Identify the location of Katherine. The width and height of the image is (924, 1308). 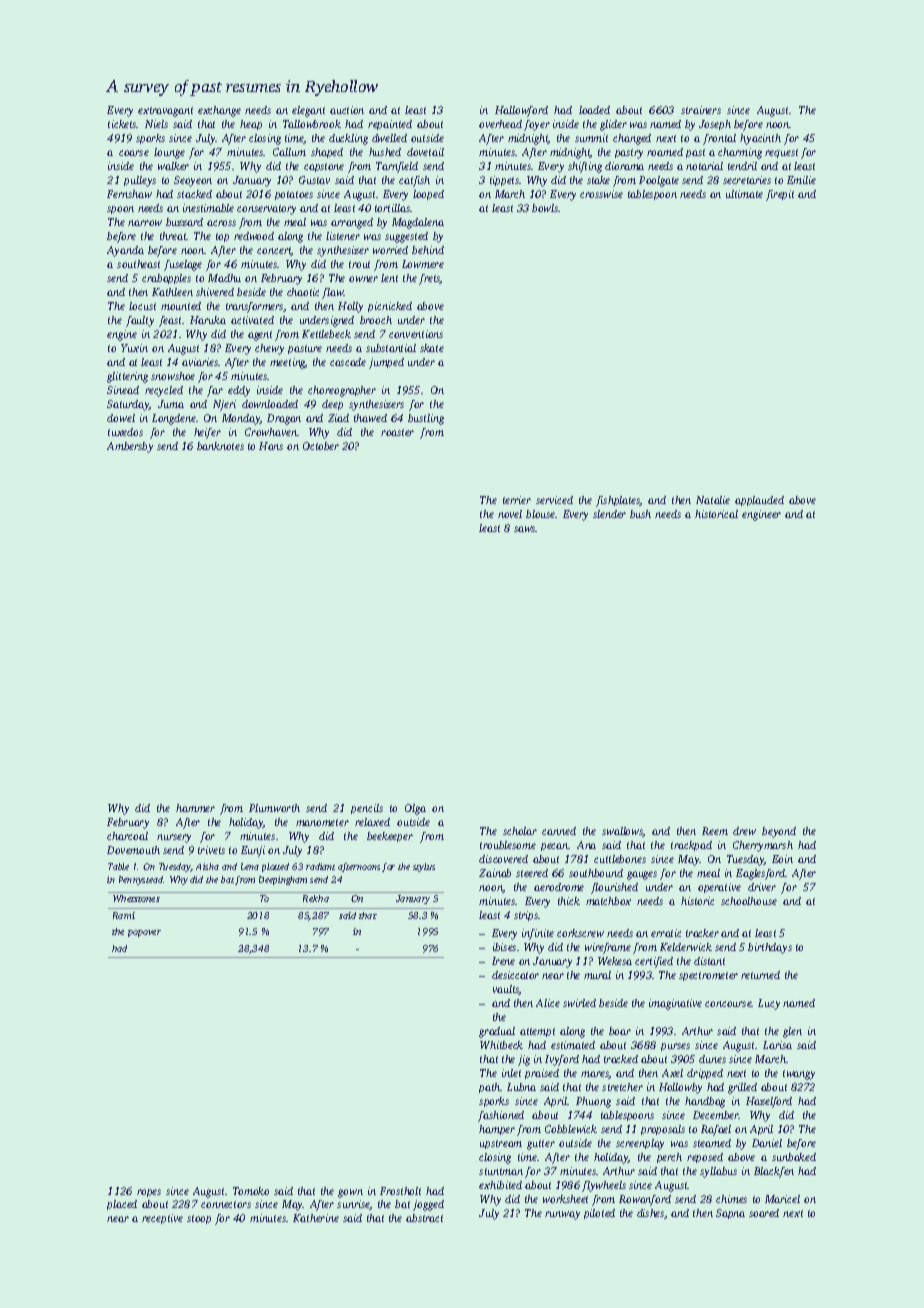
(316, 1218).
